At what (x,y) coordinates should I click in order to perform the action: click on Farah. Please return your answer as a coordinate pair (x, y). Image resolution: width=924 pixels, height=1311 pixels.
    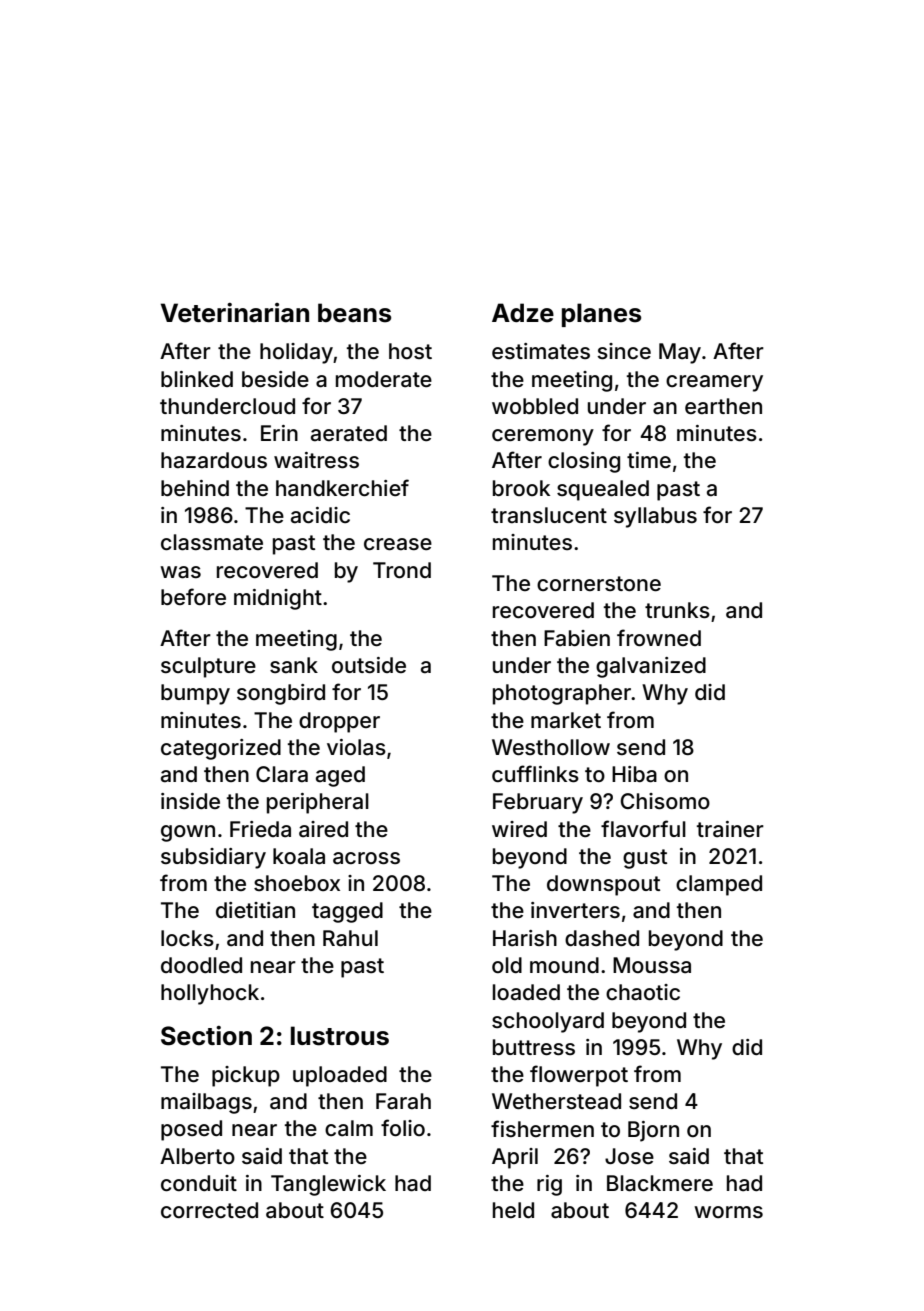
    Looking at the image, I should click on (403, 1101).
